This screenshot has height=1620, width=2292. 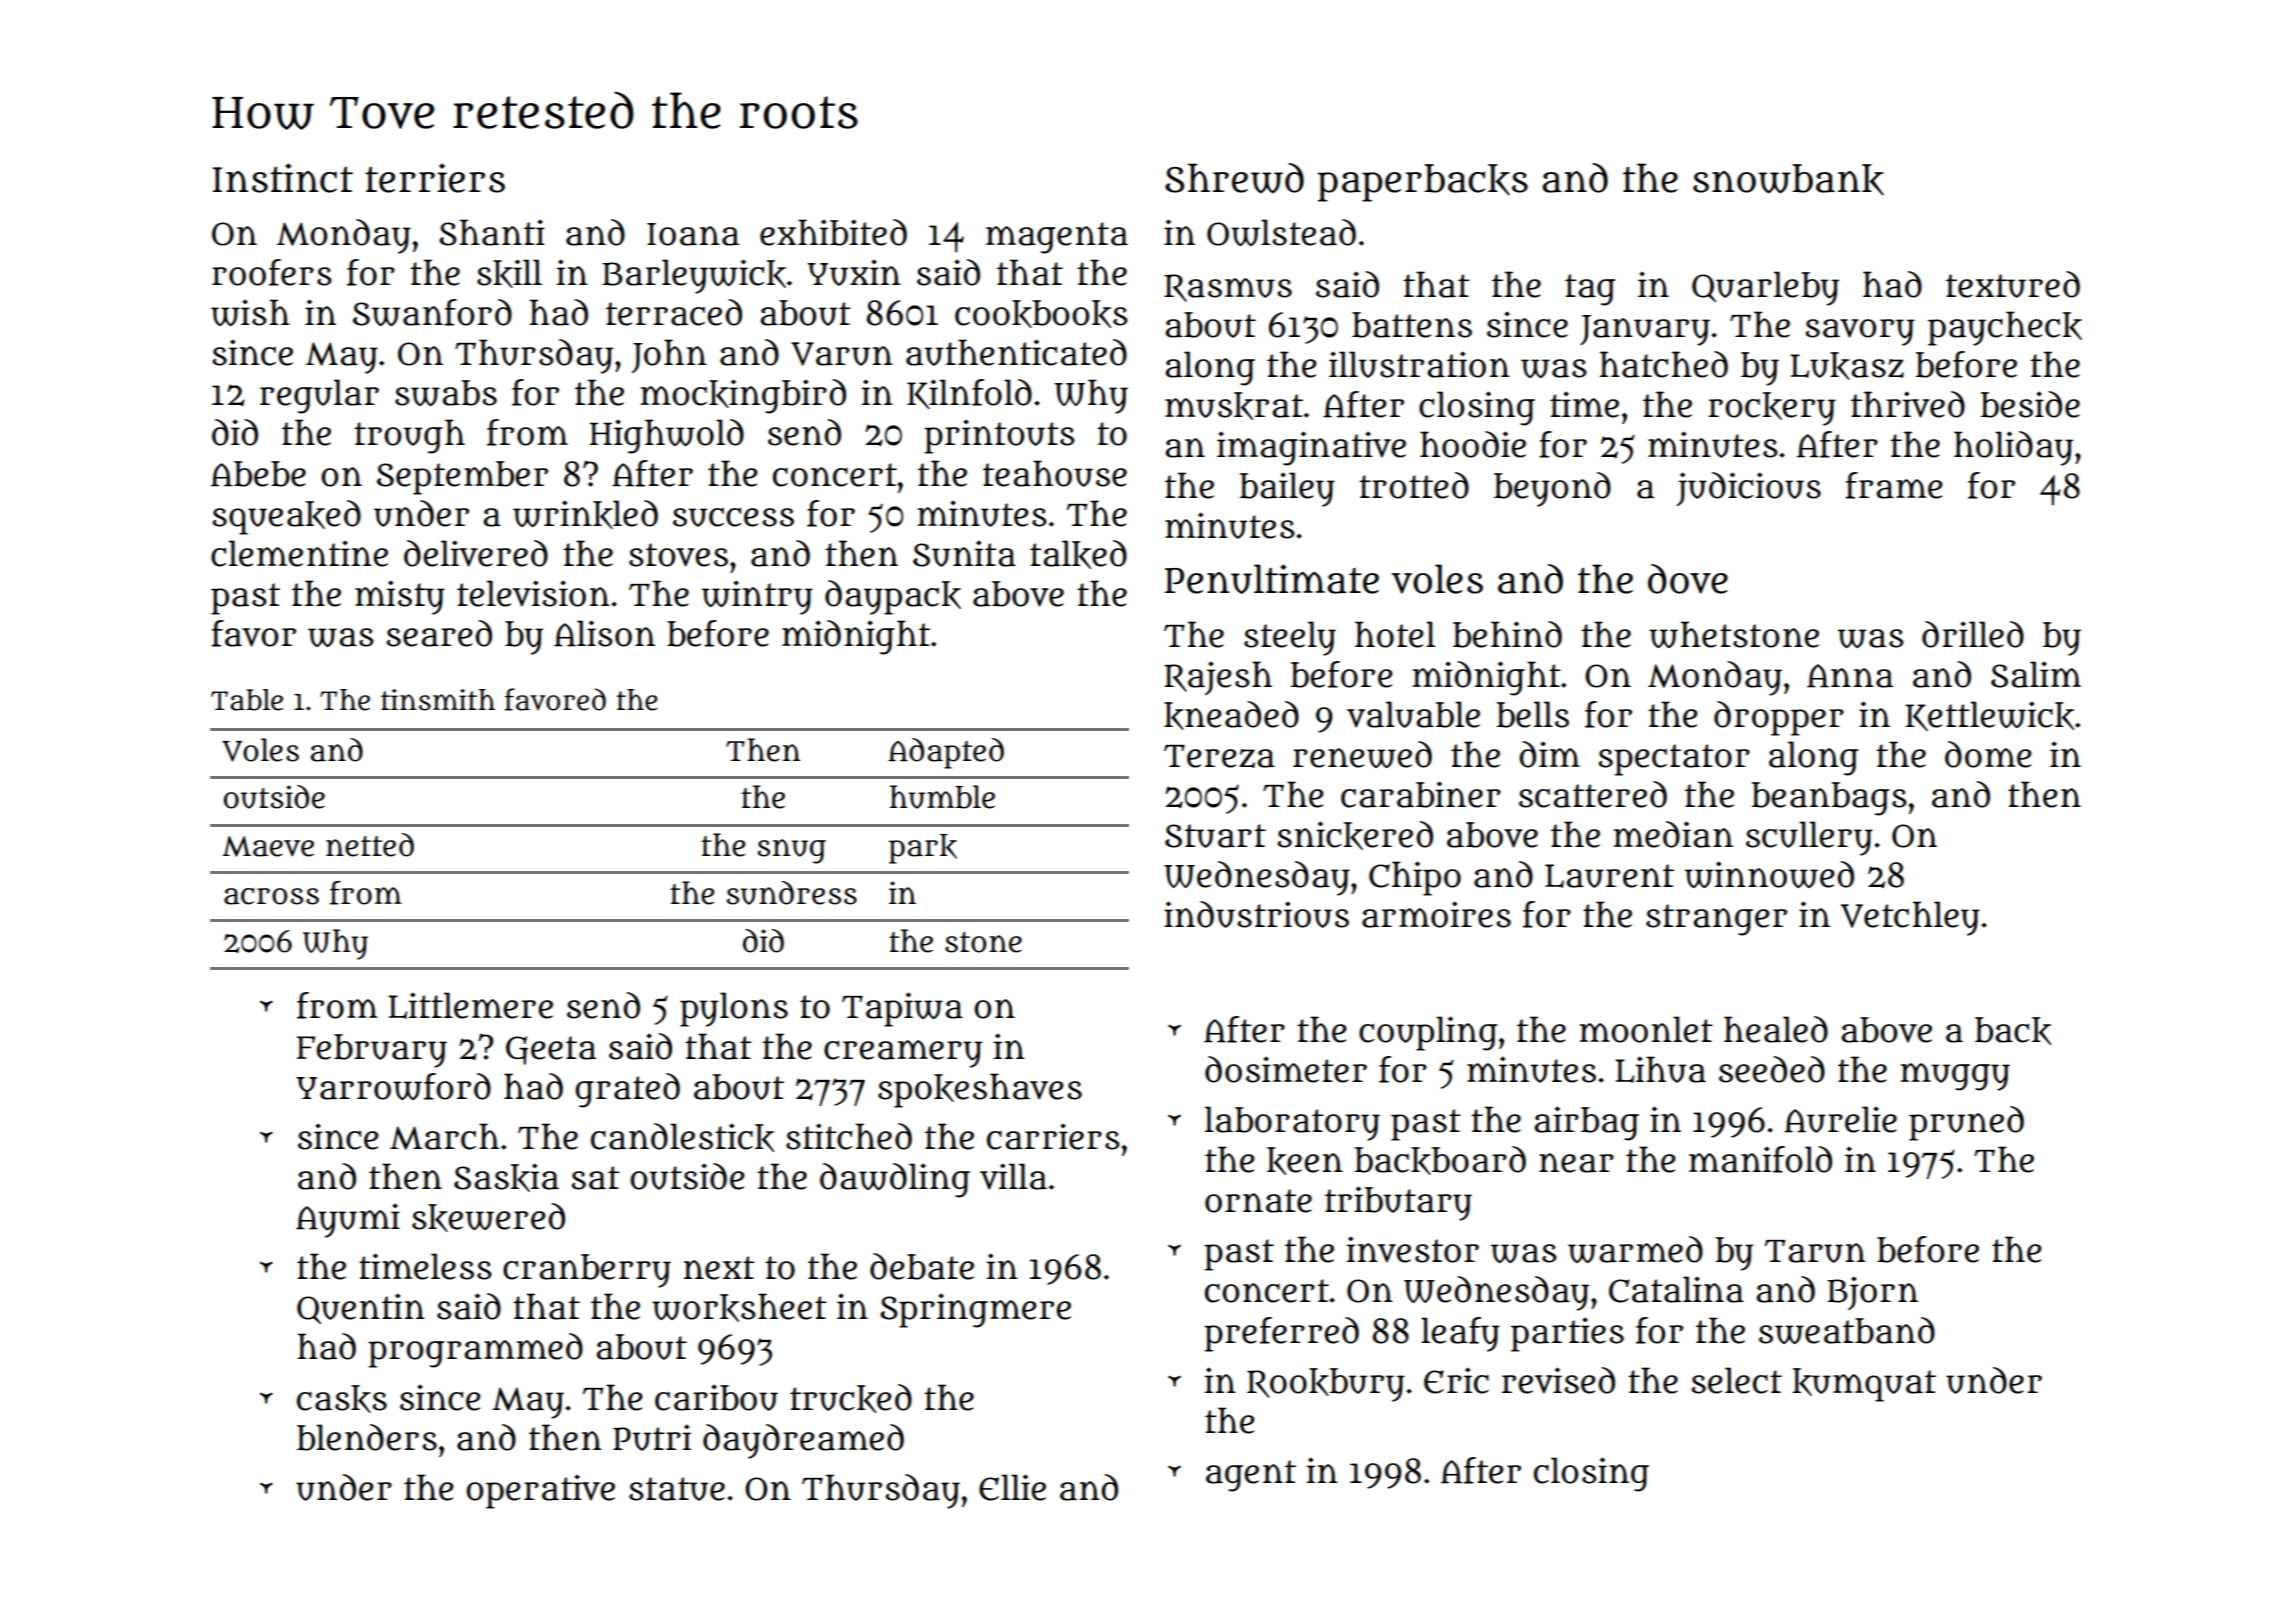 I want to click on villa, so click(x=1013, y=1176).
